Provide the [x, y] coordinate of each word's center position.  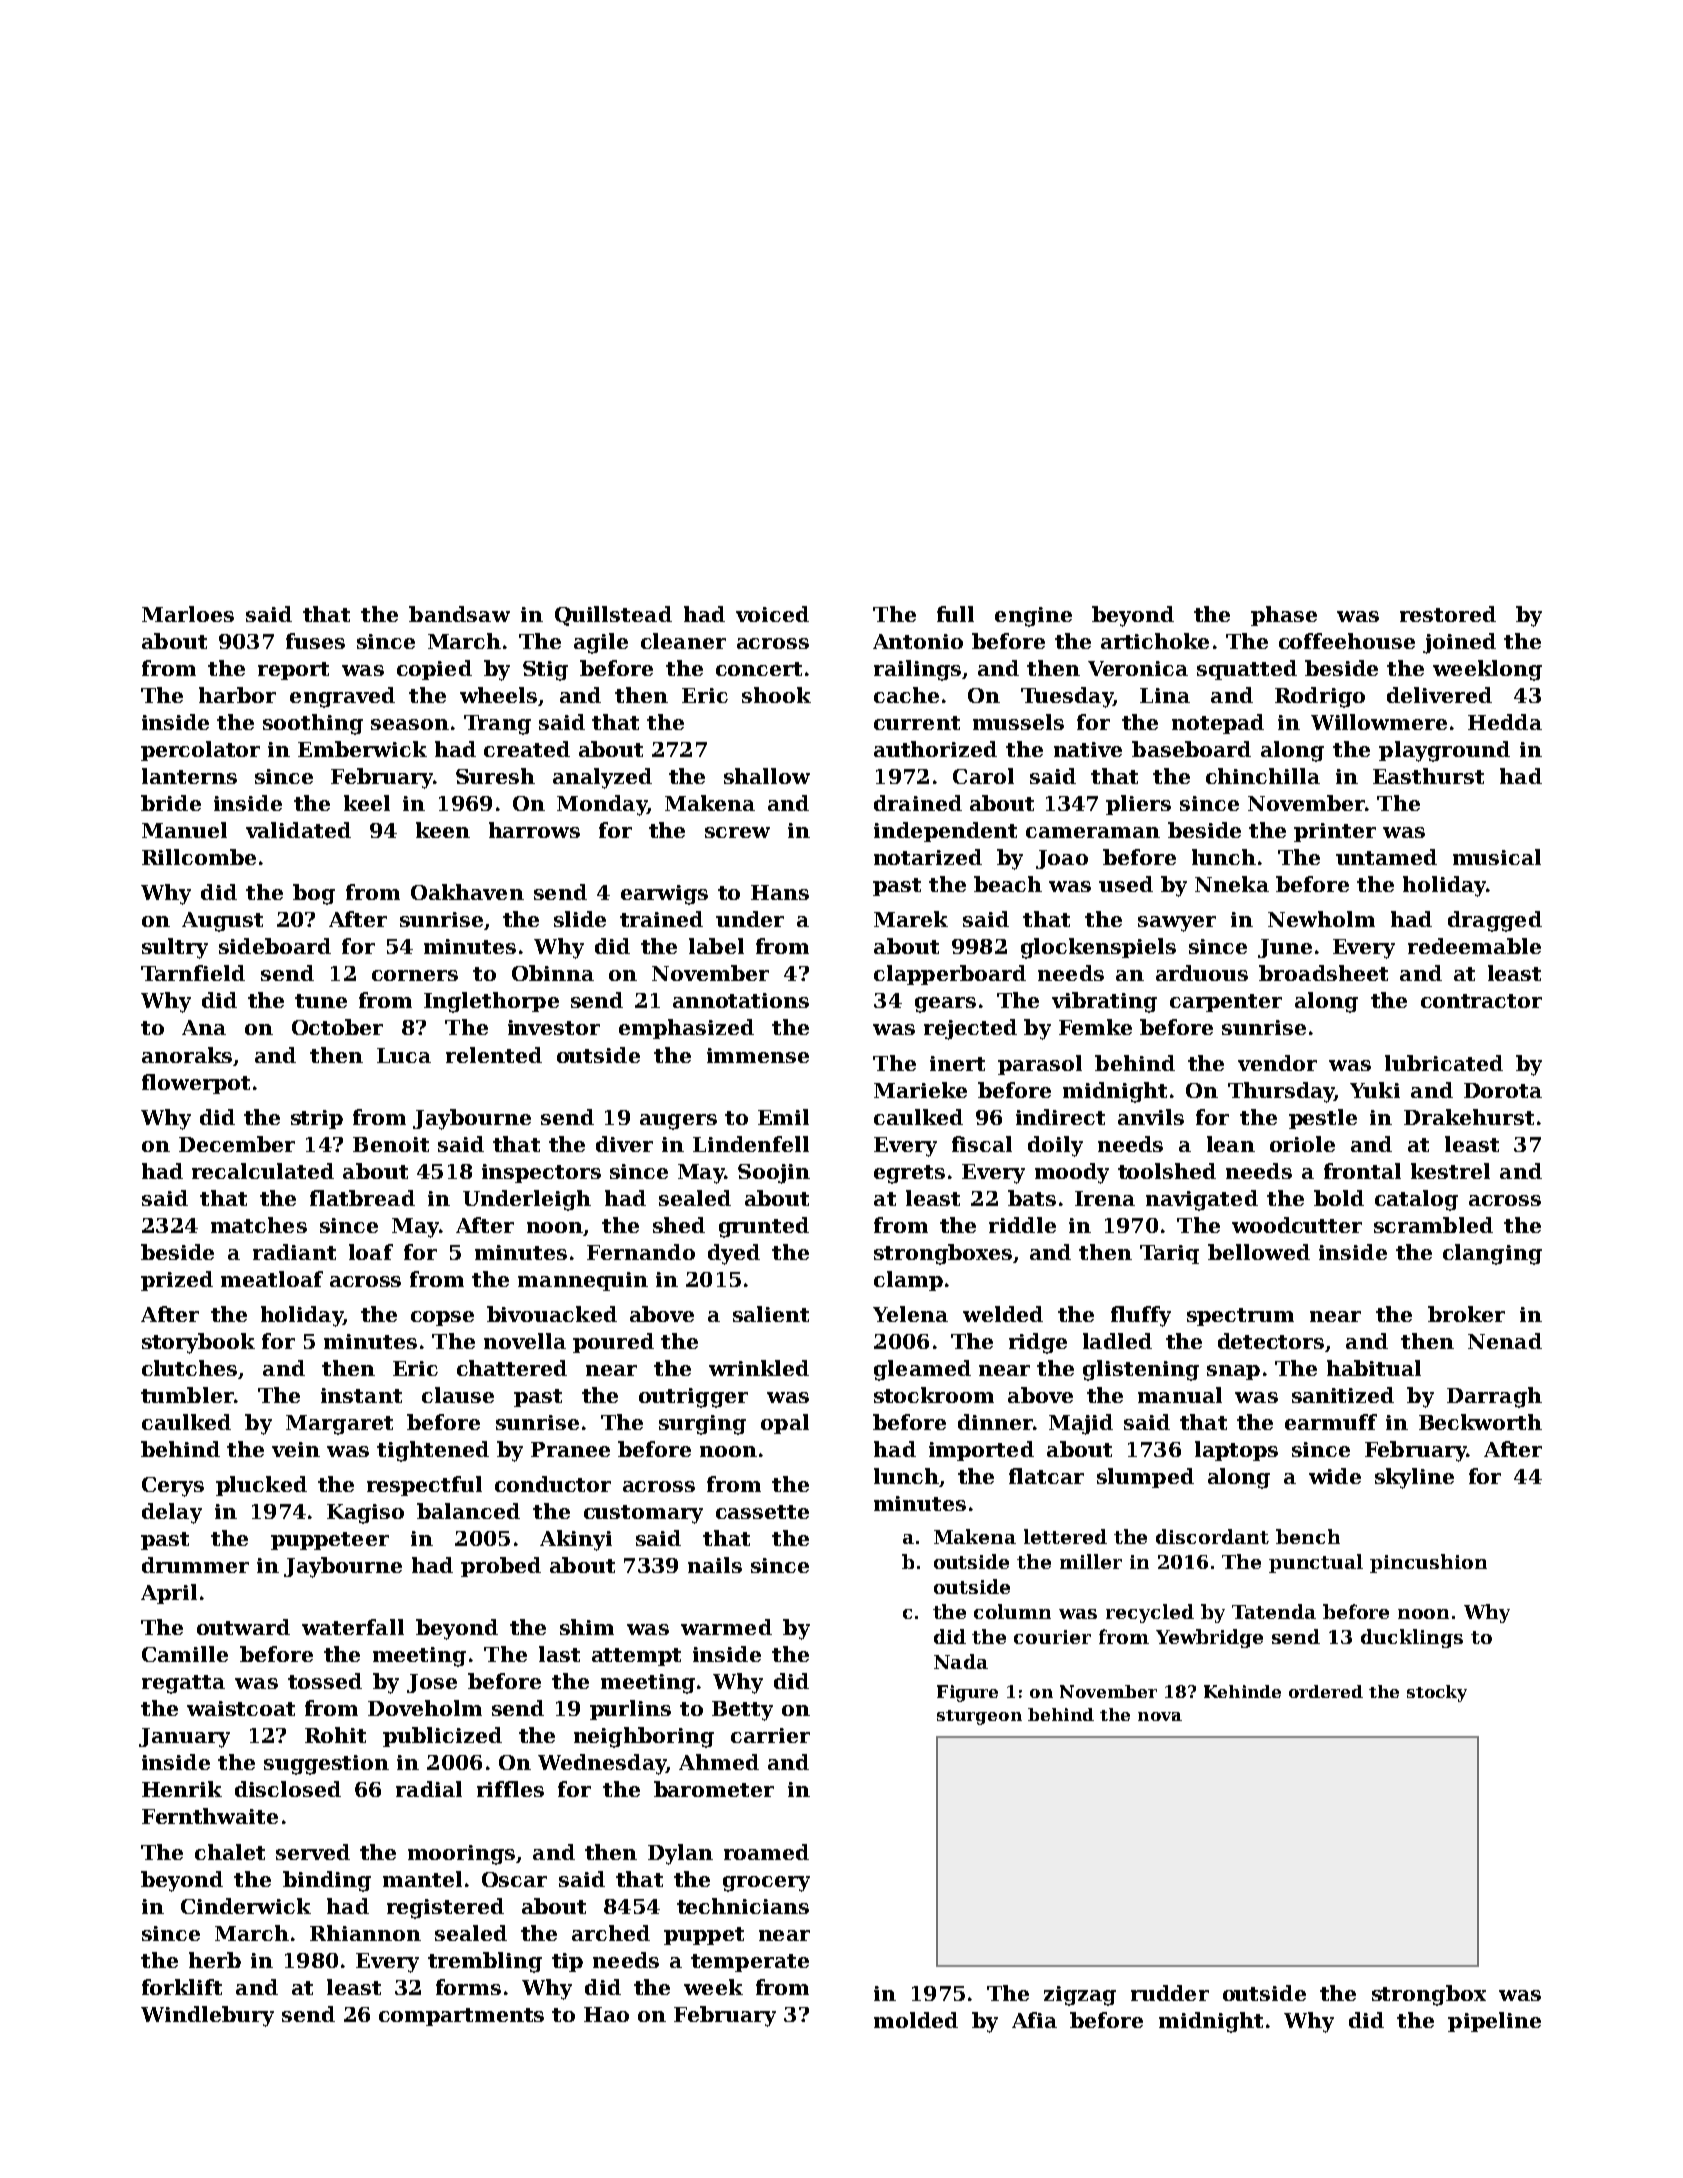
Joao [1062, 859]
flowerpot [196, 1084]
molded [916, 2020]
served [313, 1852]
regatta [183, 1684]
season [410, 724]
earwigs [664, 895]
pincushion [1428, 1563]
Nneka [1232, 884]
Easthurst [1428, 776]
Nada [961, 1661]
